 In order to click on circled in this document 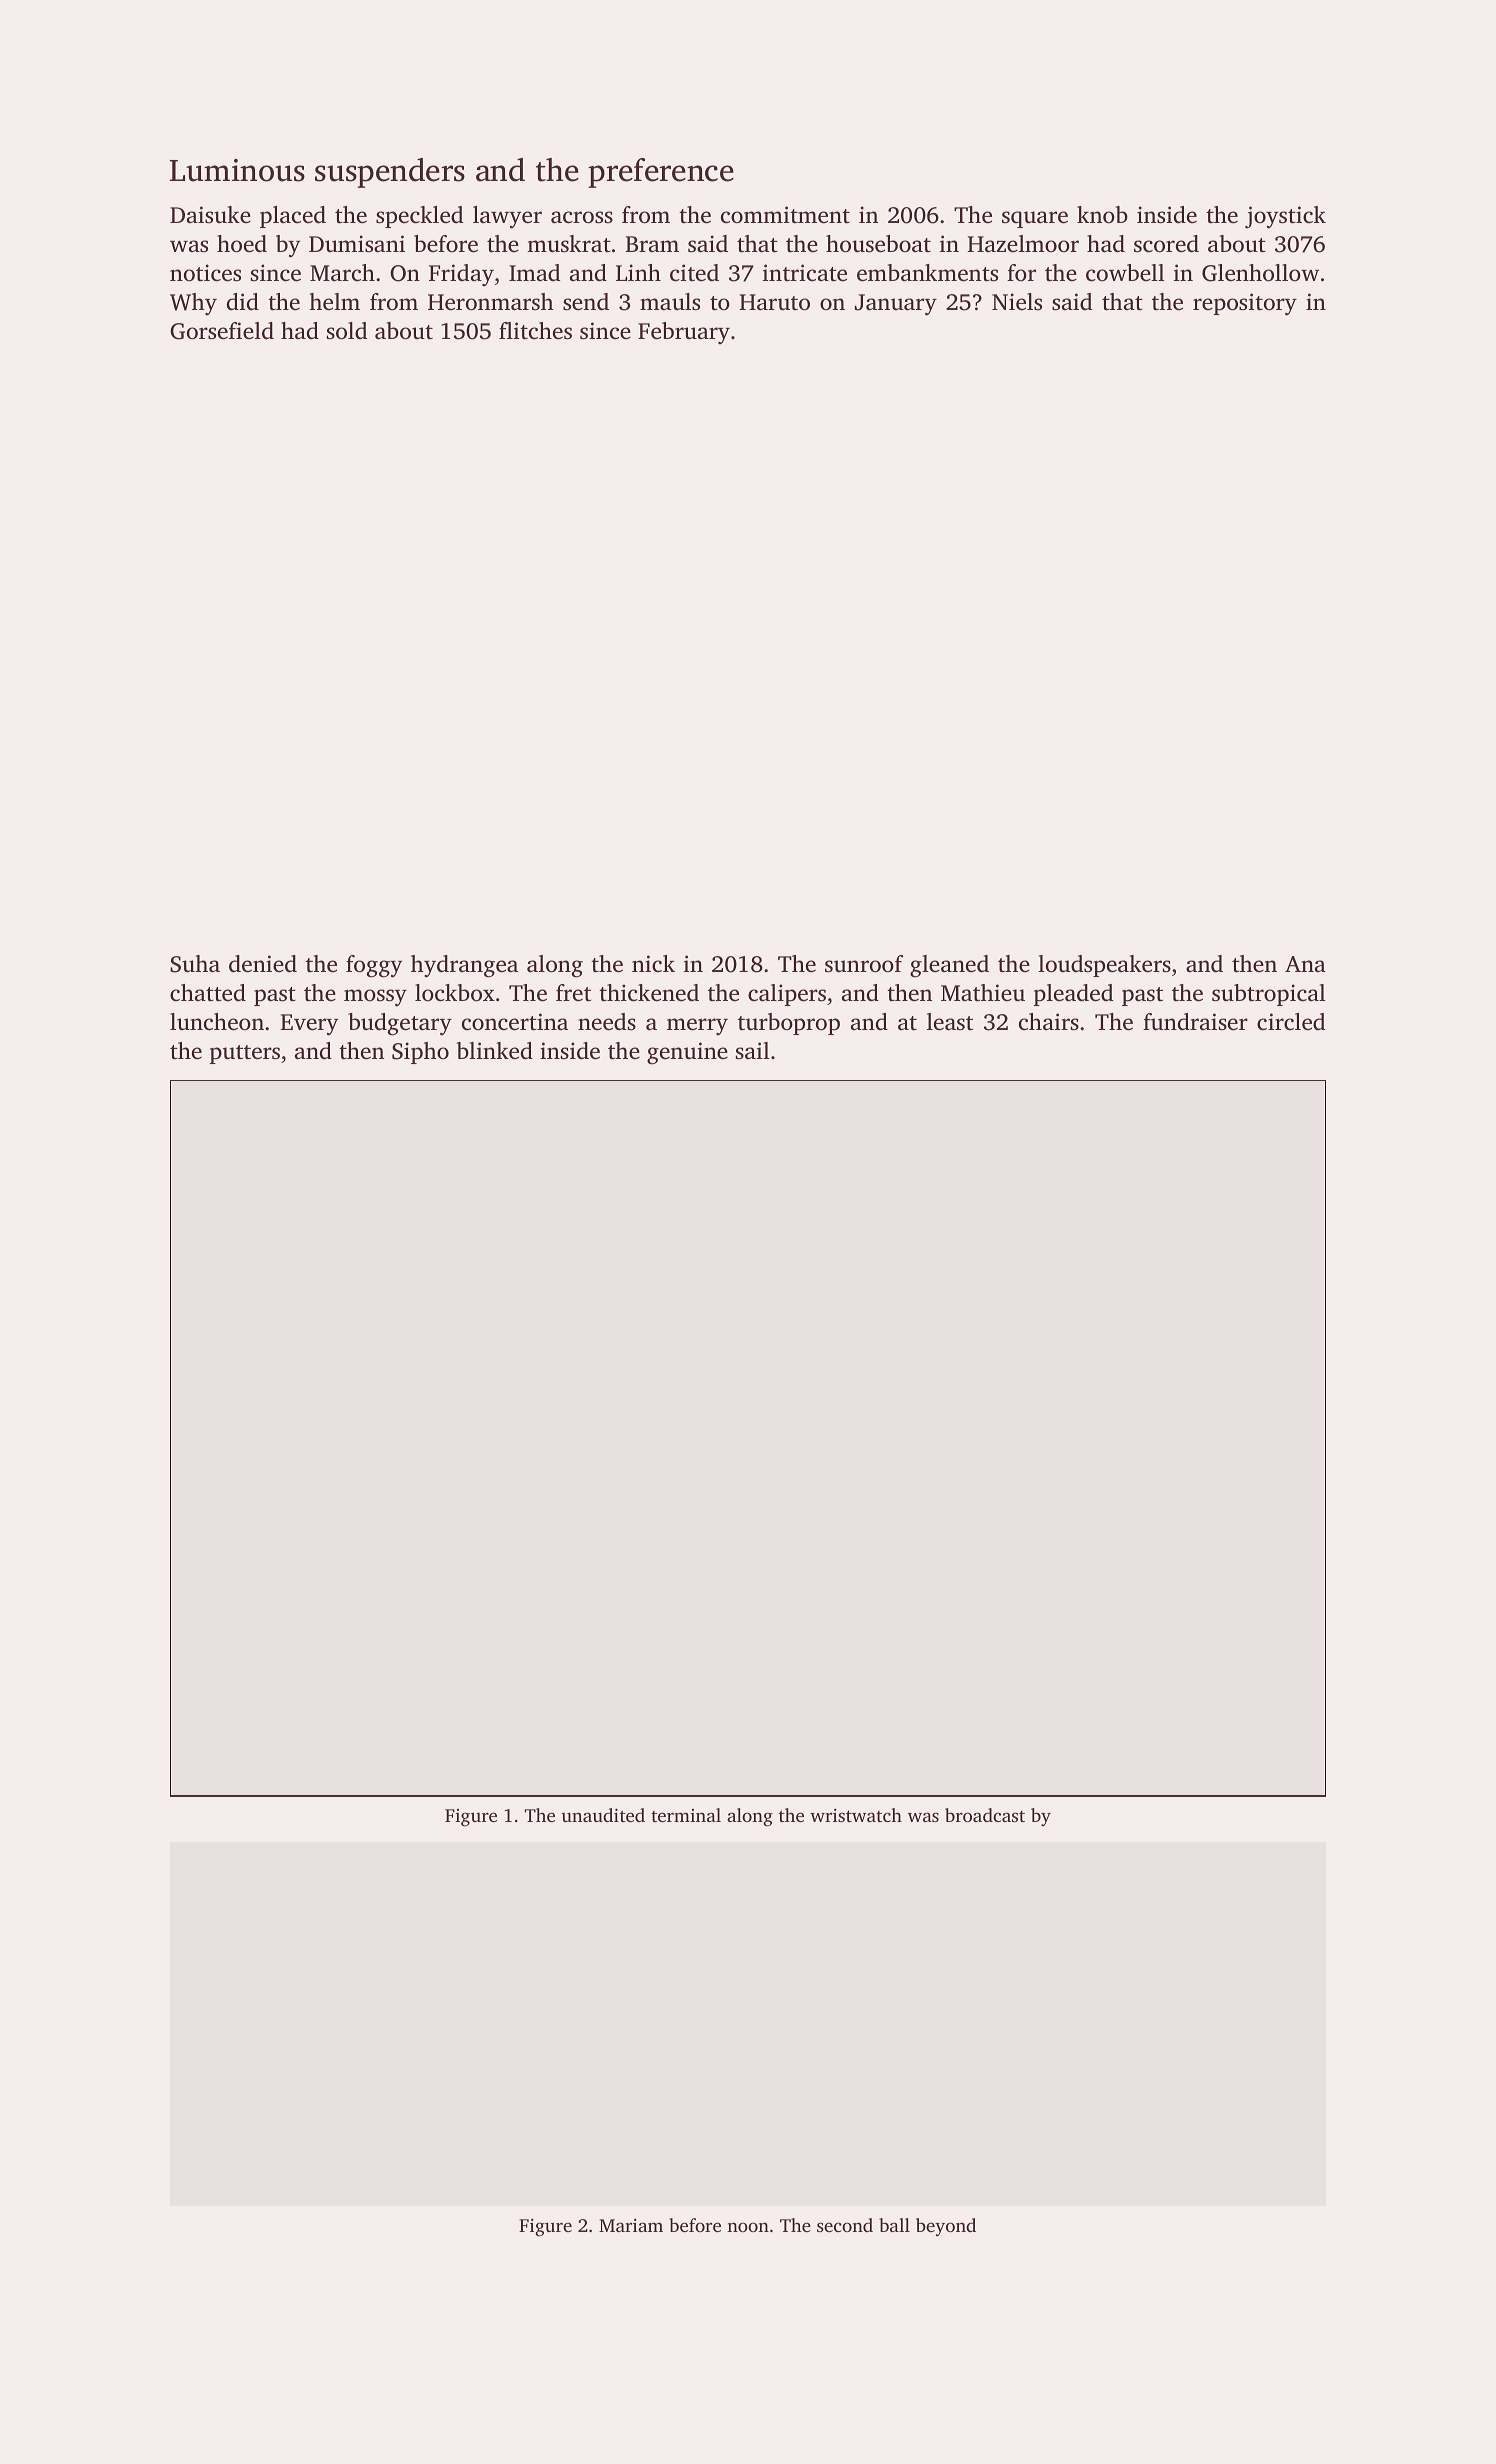, I will do `click(1291, 1022)`.
